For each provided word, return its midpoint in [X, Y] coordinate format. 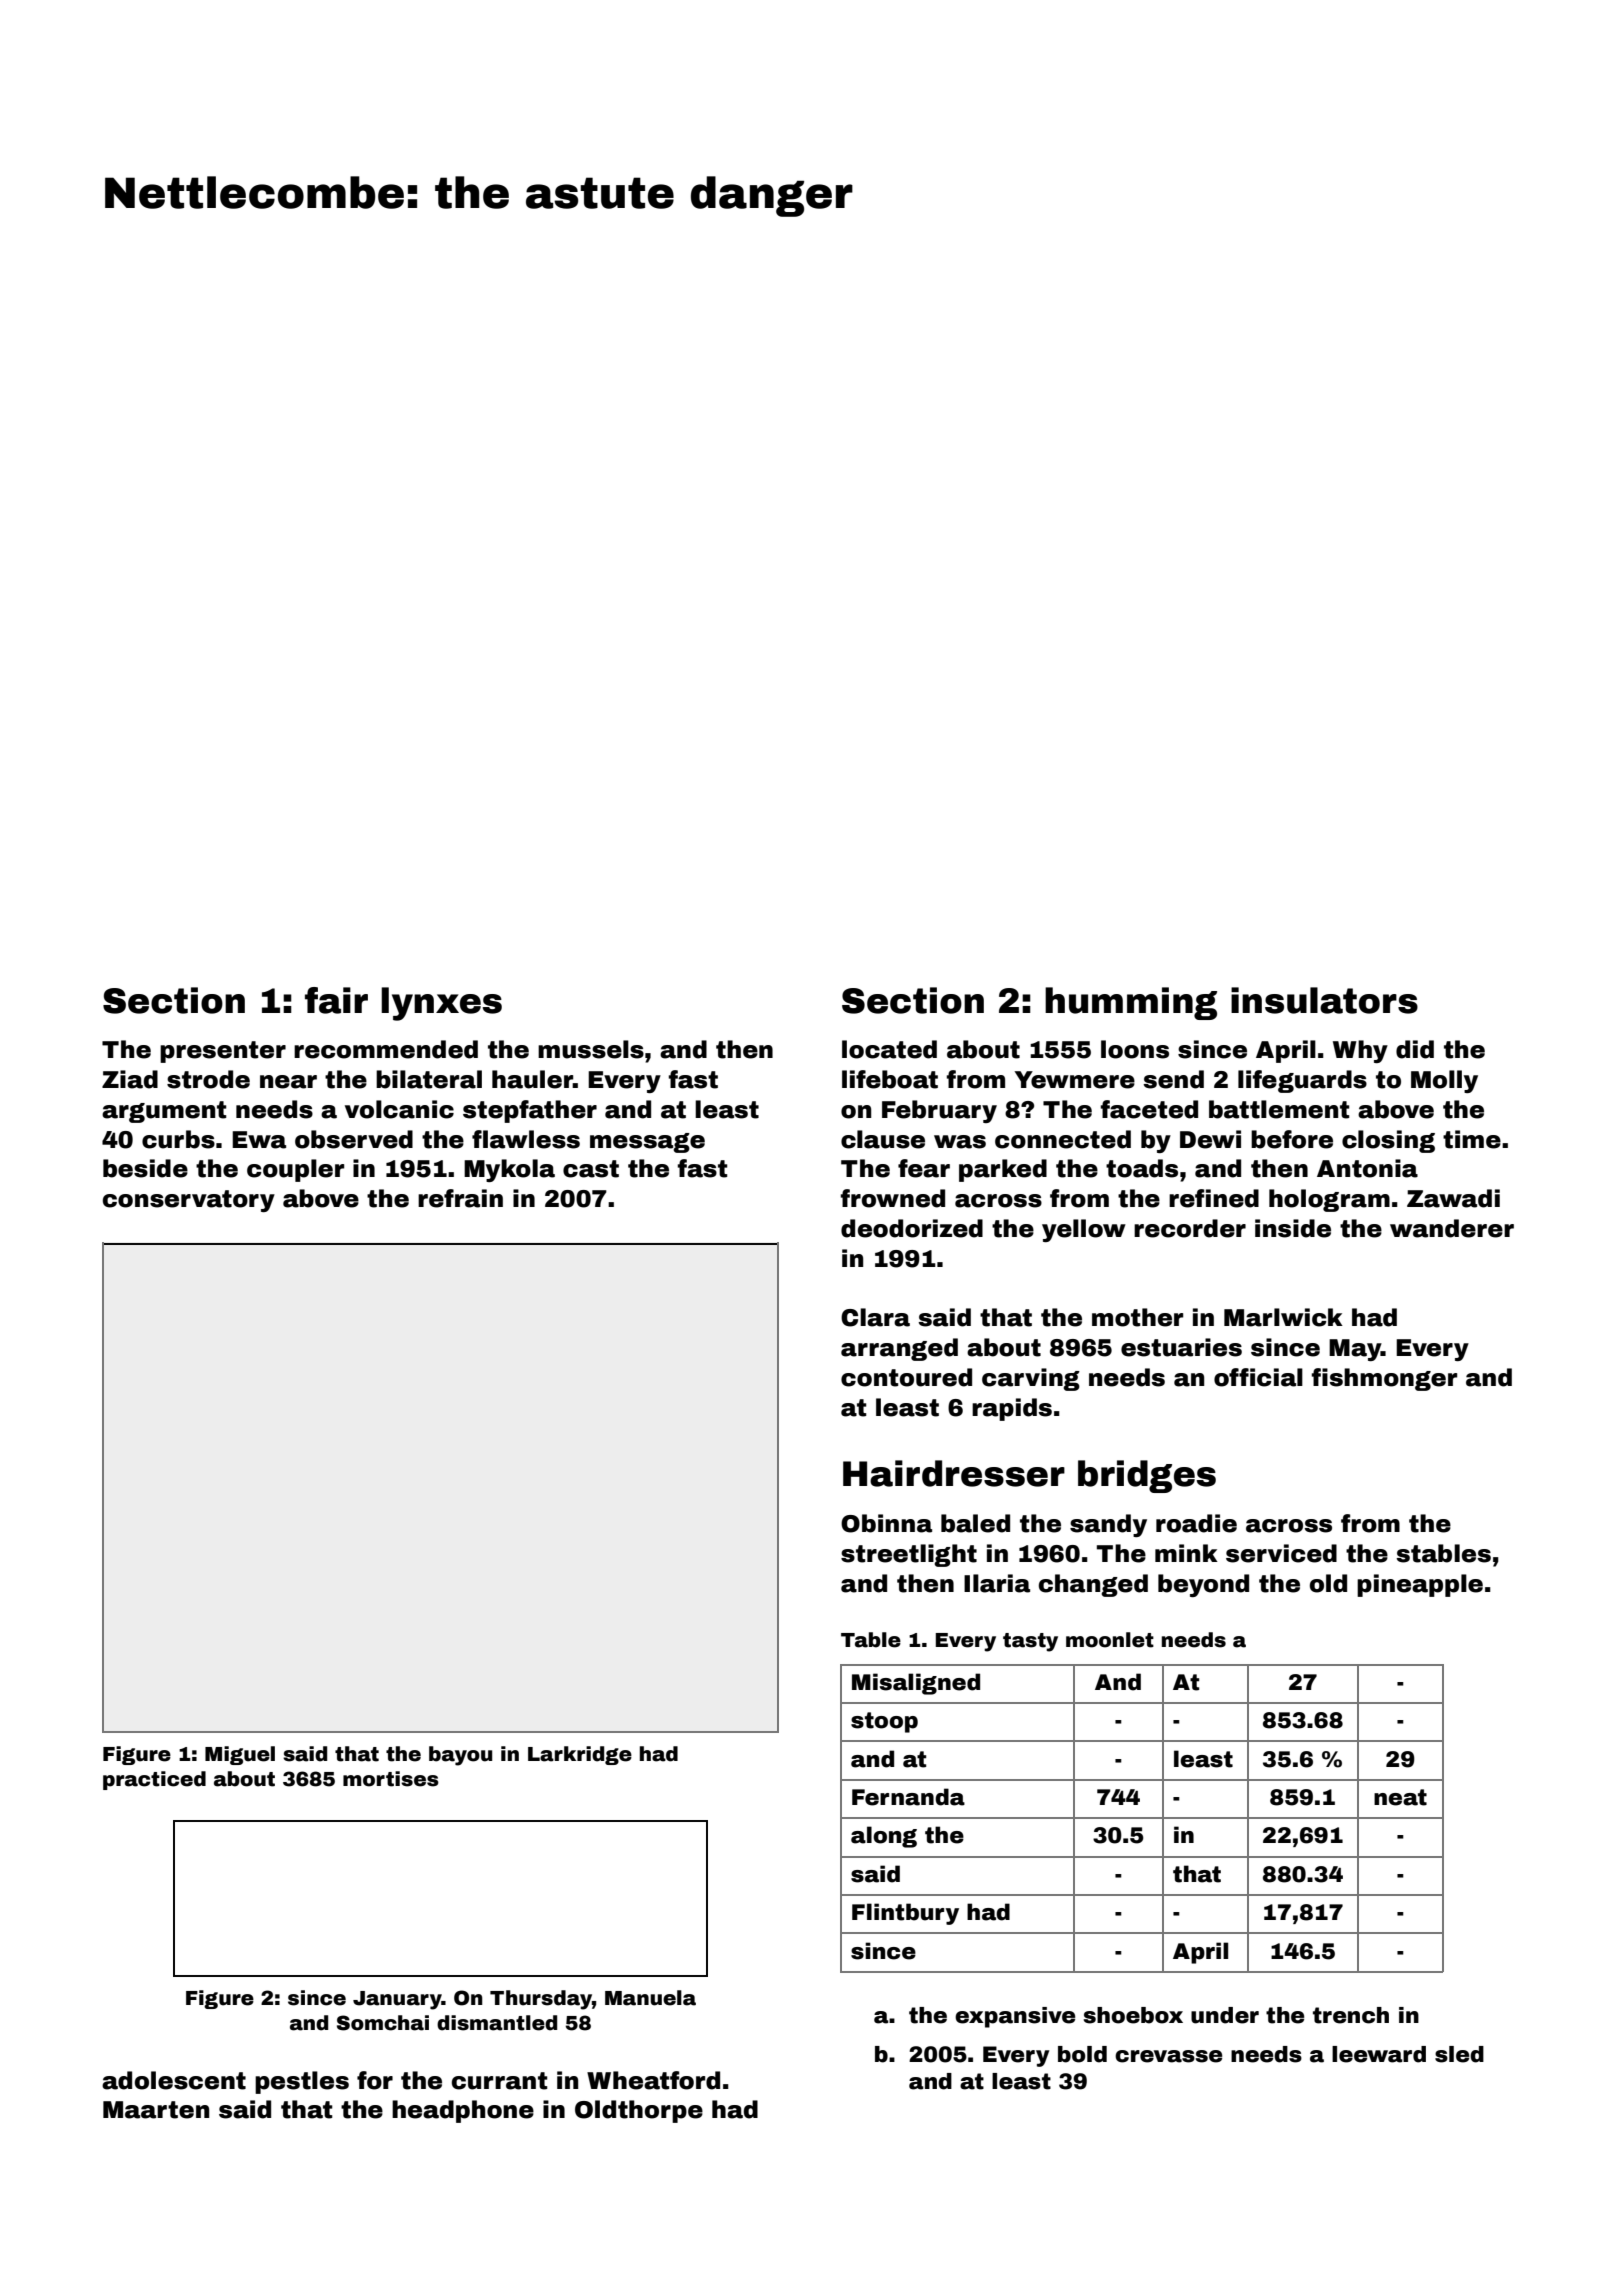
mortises [391, 1779]
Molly [1444, 1081]
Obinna [886, 1523]
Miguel [240, 1755]
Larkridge [580, 1755]
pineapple [1420, 1585]
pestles [302, 2082]
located [889, 1049]
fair [336, 1000]
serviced [1281, 1553]
